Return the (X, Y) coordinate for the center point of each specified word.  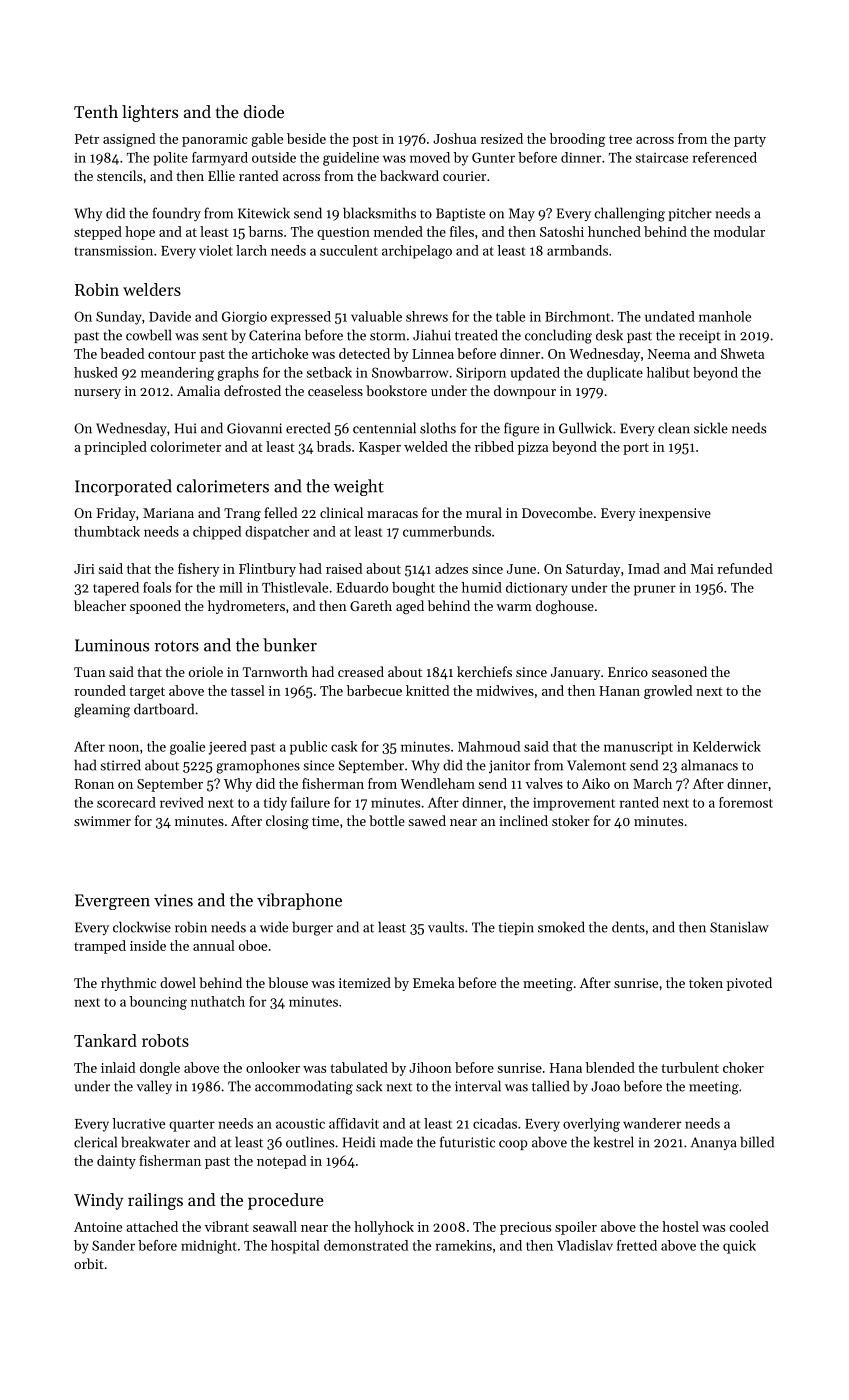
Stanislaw (739, 927)
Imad (644, 568)
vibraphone (299, 901)
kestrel (614, 1142)
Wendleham (437, 783)
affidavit (354, 1123)
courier (464, 176)
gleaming (102, 710)
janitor (509, 766)
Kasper (380, 448)
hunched (614, 231)
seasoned (679, 671)
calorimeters (223, 486)
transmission (113, 251)
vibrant (227, 1226)
